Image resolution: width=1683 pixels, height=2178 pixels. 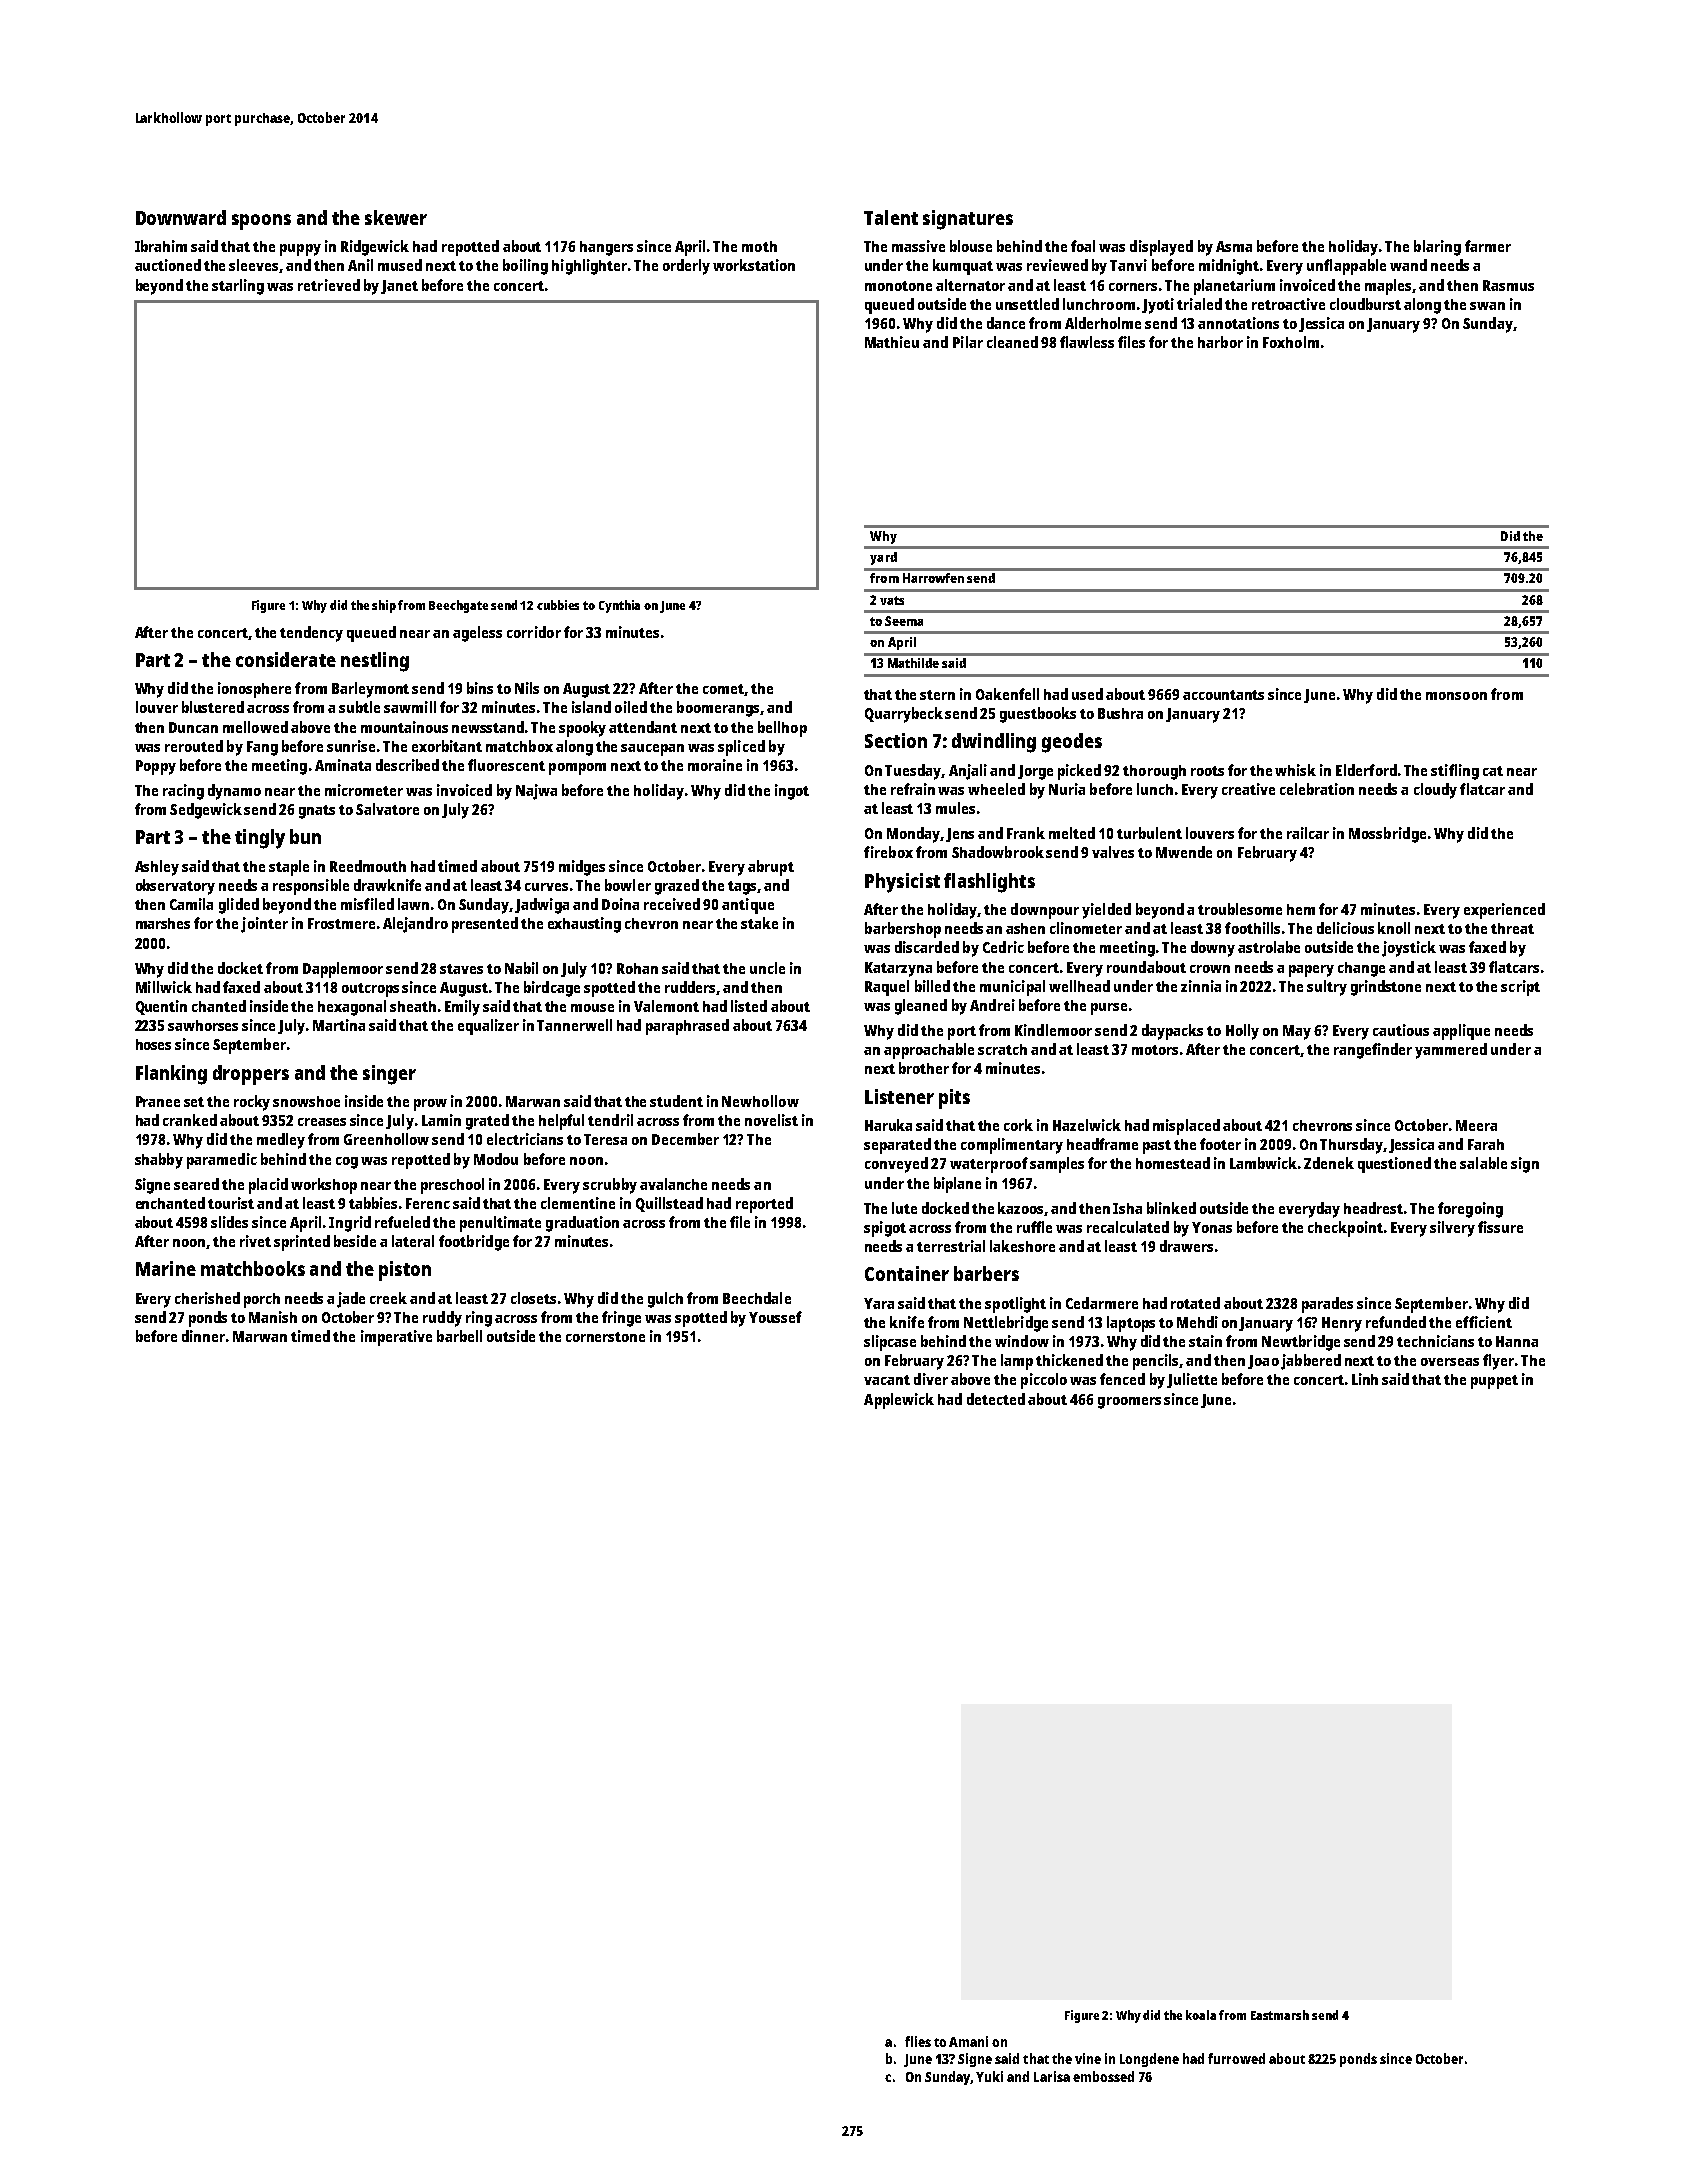 What do you see at coordinates (582, 1224) in the screenshot?
I see `graduation` at bounding box center [582, 1224].
